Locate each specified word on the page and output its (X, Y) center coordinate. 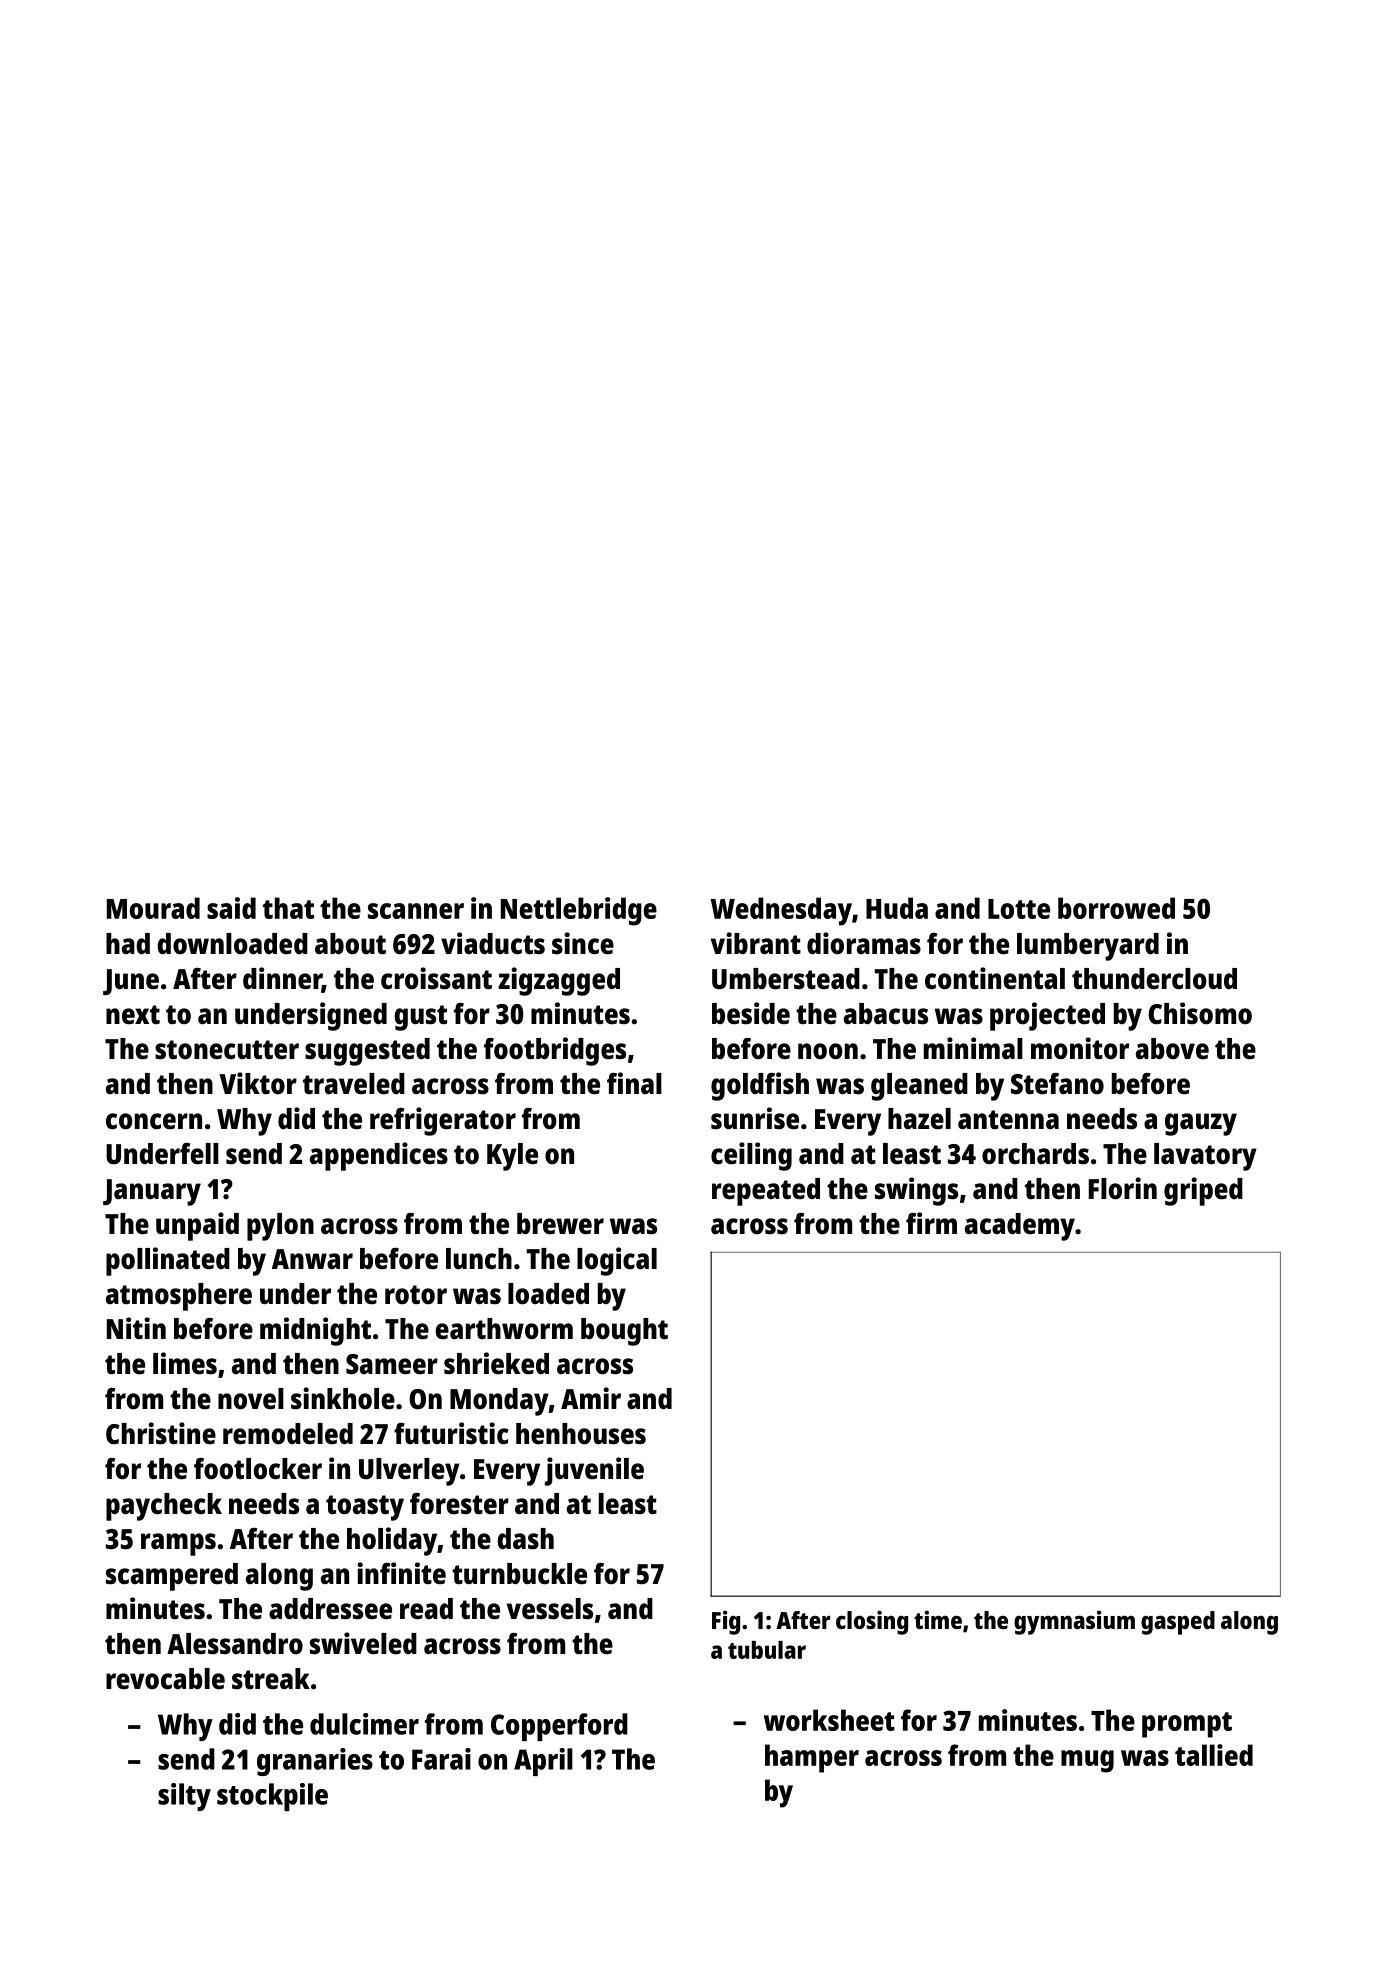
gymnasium (1074, 1622)
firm (931, 1223)
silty (184, 1797)
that (288, 908)
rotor (416, 1295)
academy (1020, 1227)
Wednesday (781, 911)
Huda (897, 908)
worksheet (829, 1720)
